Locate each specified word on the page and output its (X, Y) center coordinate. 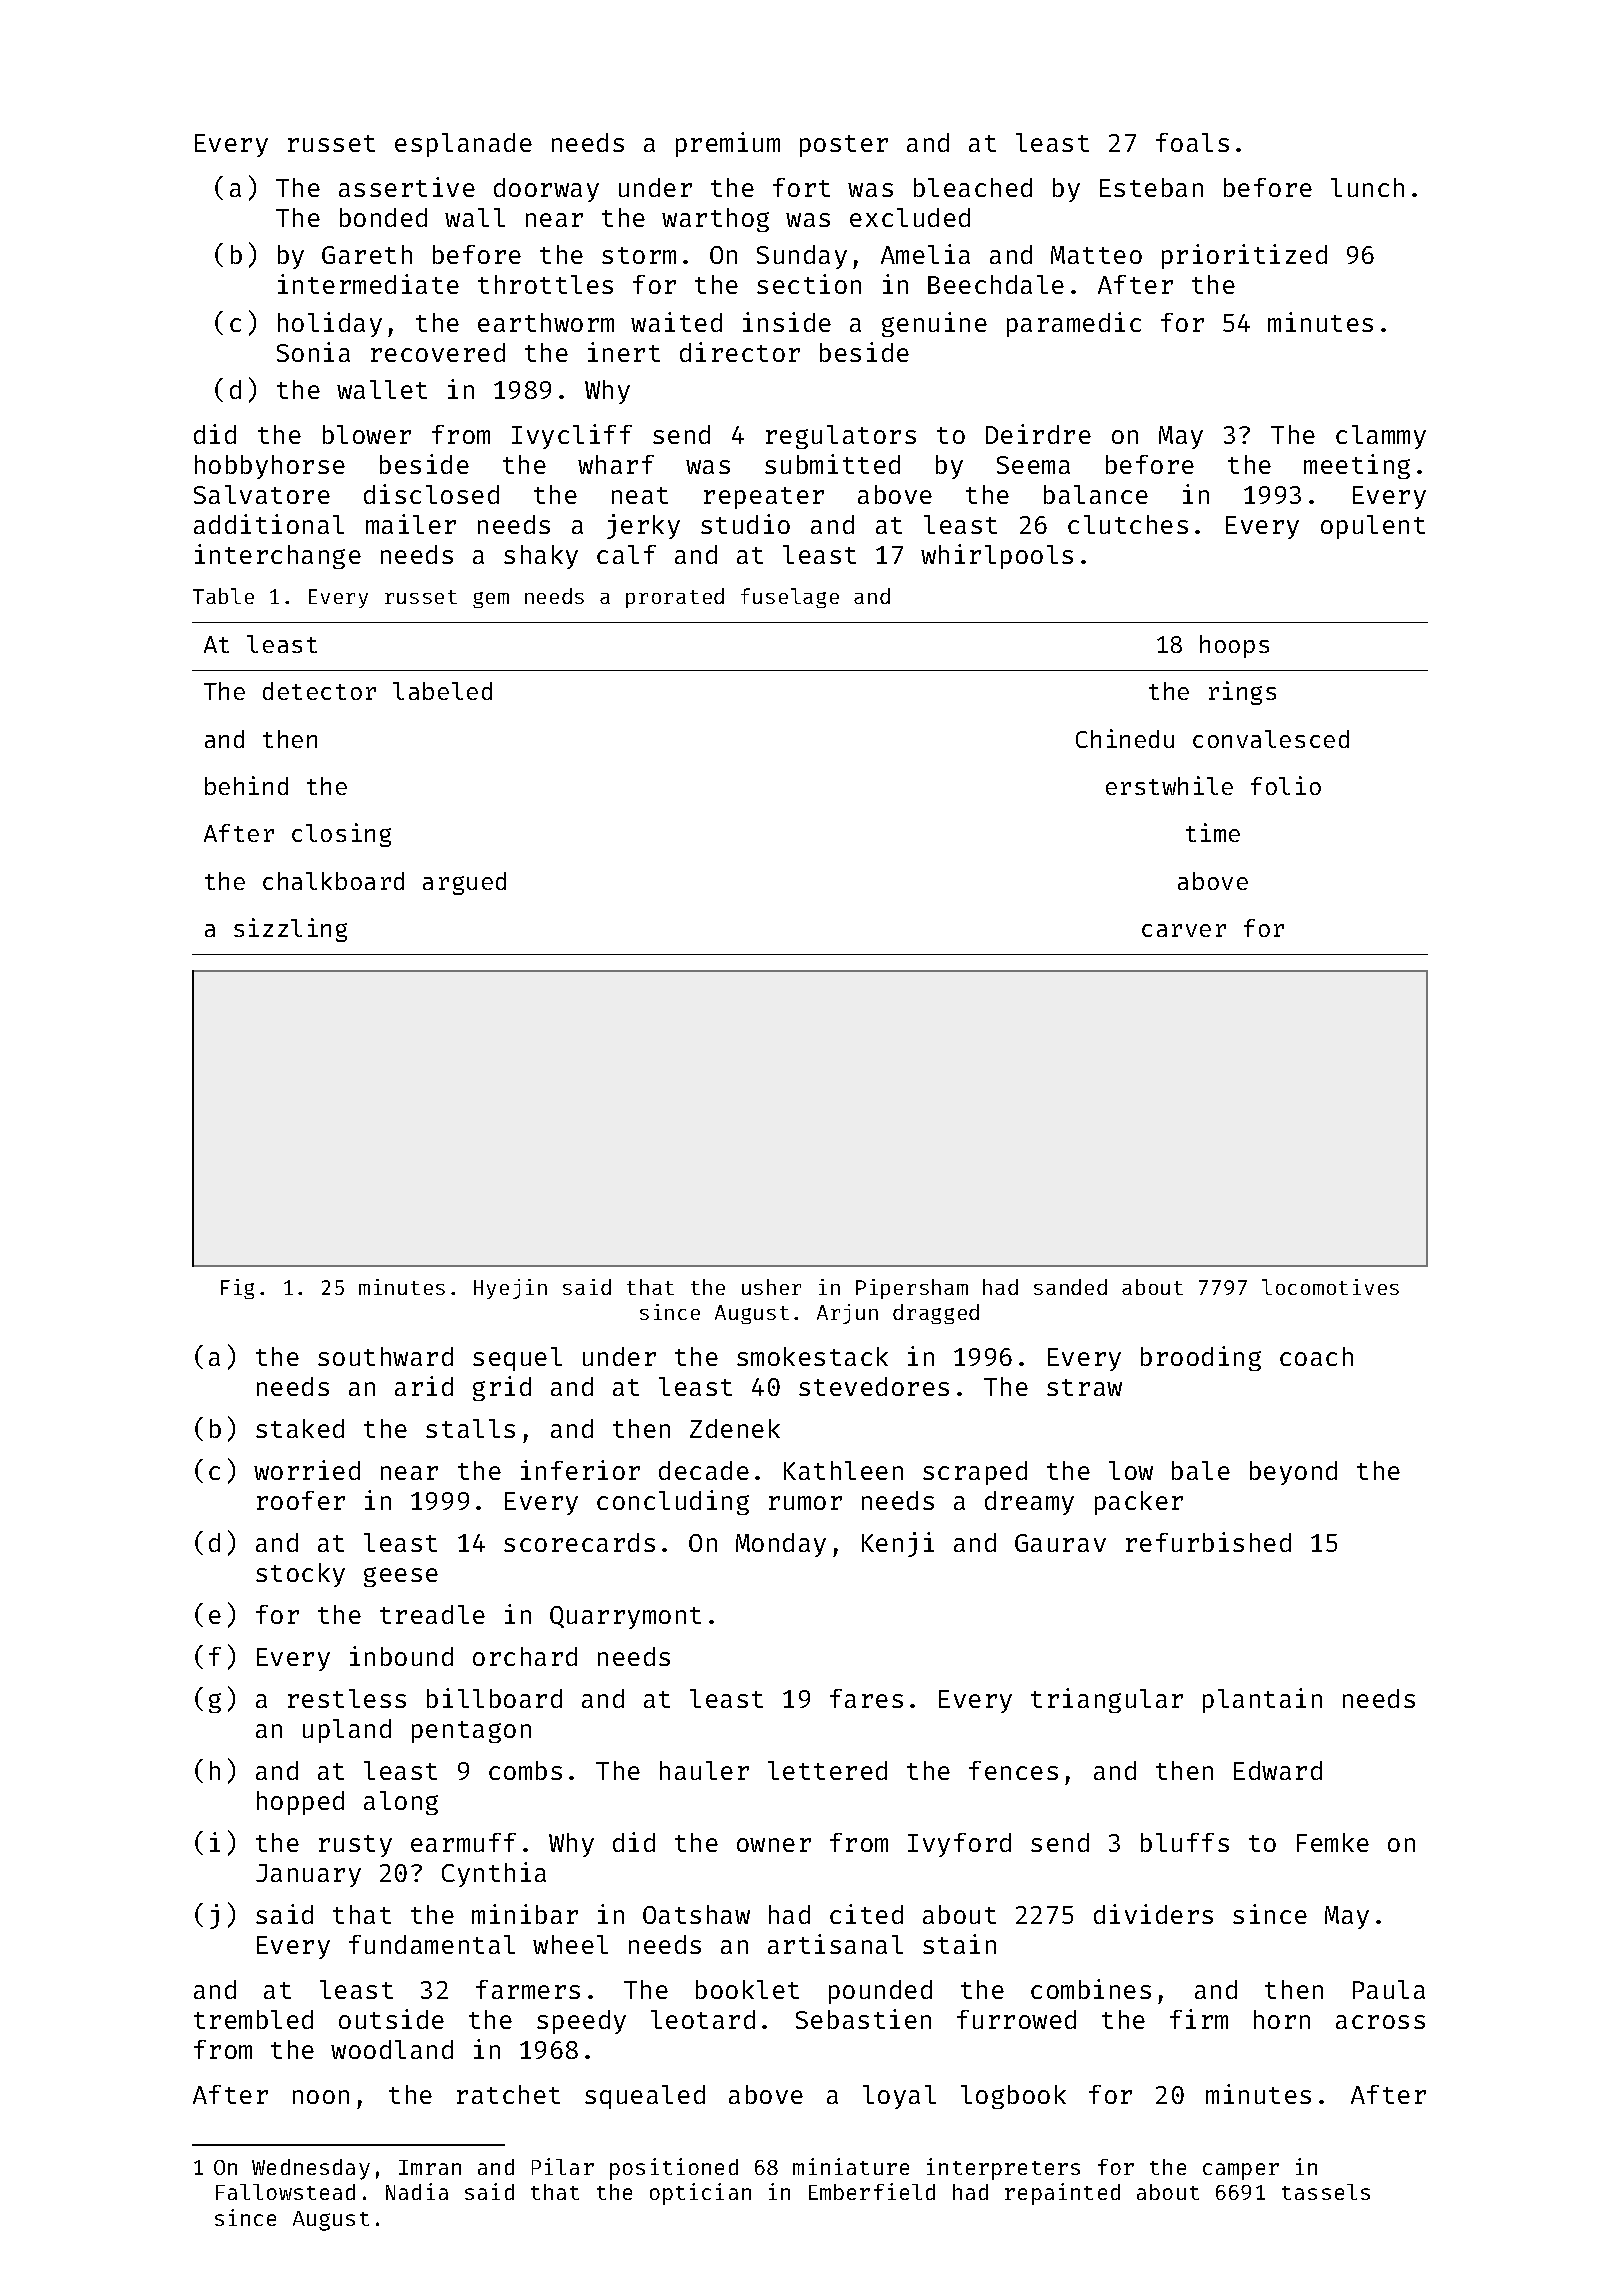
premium (728, 144)
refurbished (1208, 1542)
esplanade (463, 145)
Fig (237, 1289)
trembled (253, 2019)
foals (1192, 142)
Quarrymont (625, 1617)
